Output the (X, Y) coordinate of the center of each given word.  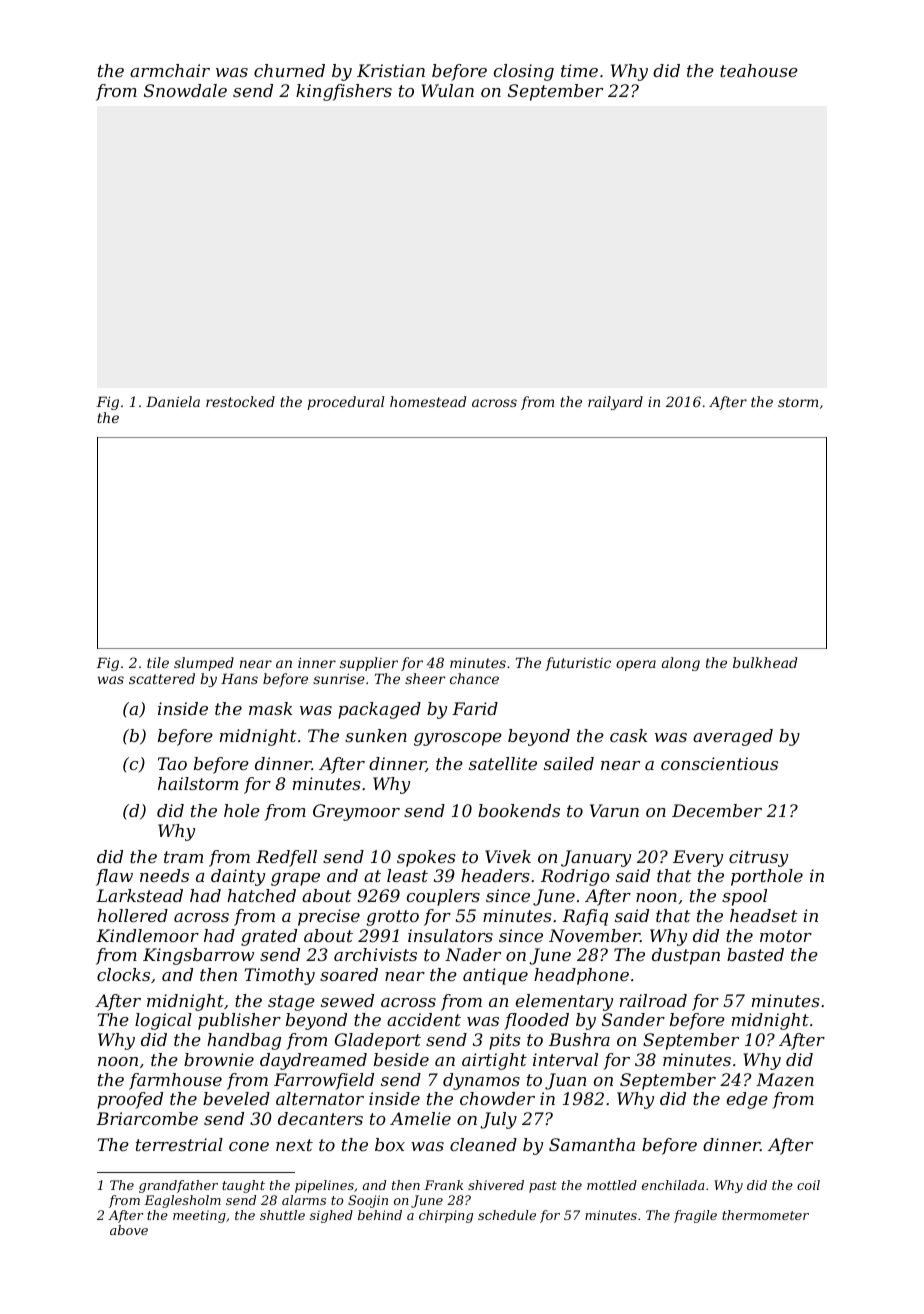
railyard (615, 403)
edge (747, 1100)
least (407, 875)
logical (163, 1021)
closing (524, 72)
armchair (170, 70)
